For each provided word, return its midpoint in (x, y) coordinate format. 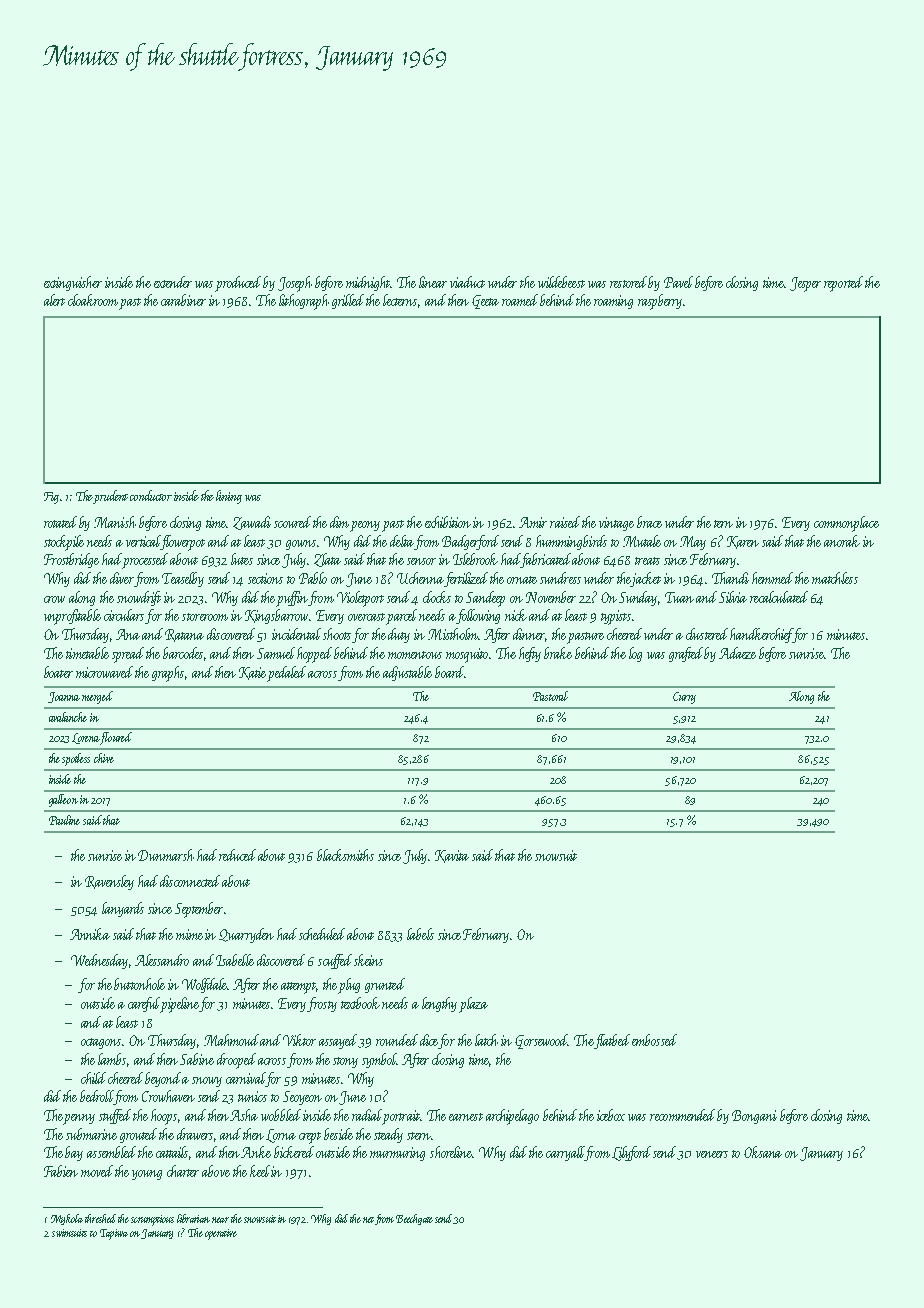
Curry (684, 698)
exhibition (448, 522)
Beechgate (414, 1219)
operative (221, 1234)
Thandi (730, 578)
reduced (237, 855)
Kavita (452, 856)
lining (229, 497)
